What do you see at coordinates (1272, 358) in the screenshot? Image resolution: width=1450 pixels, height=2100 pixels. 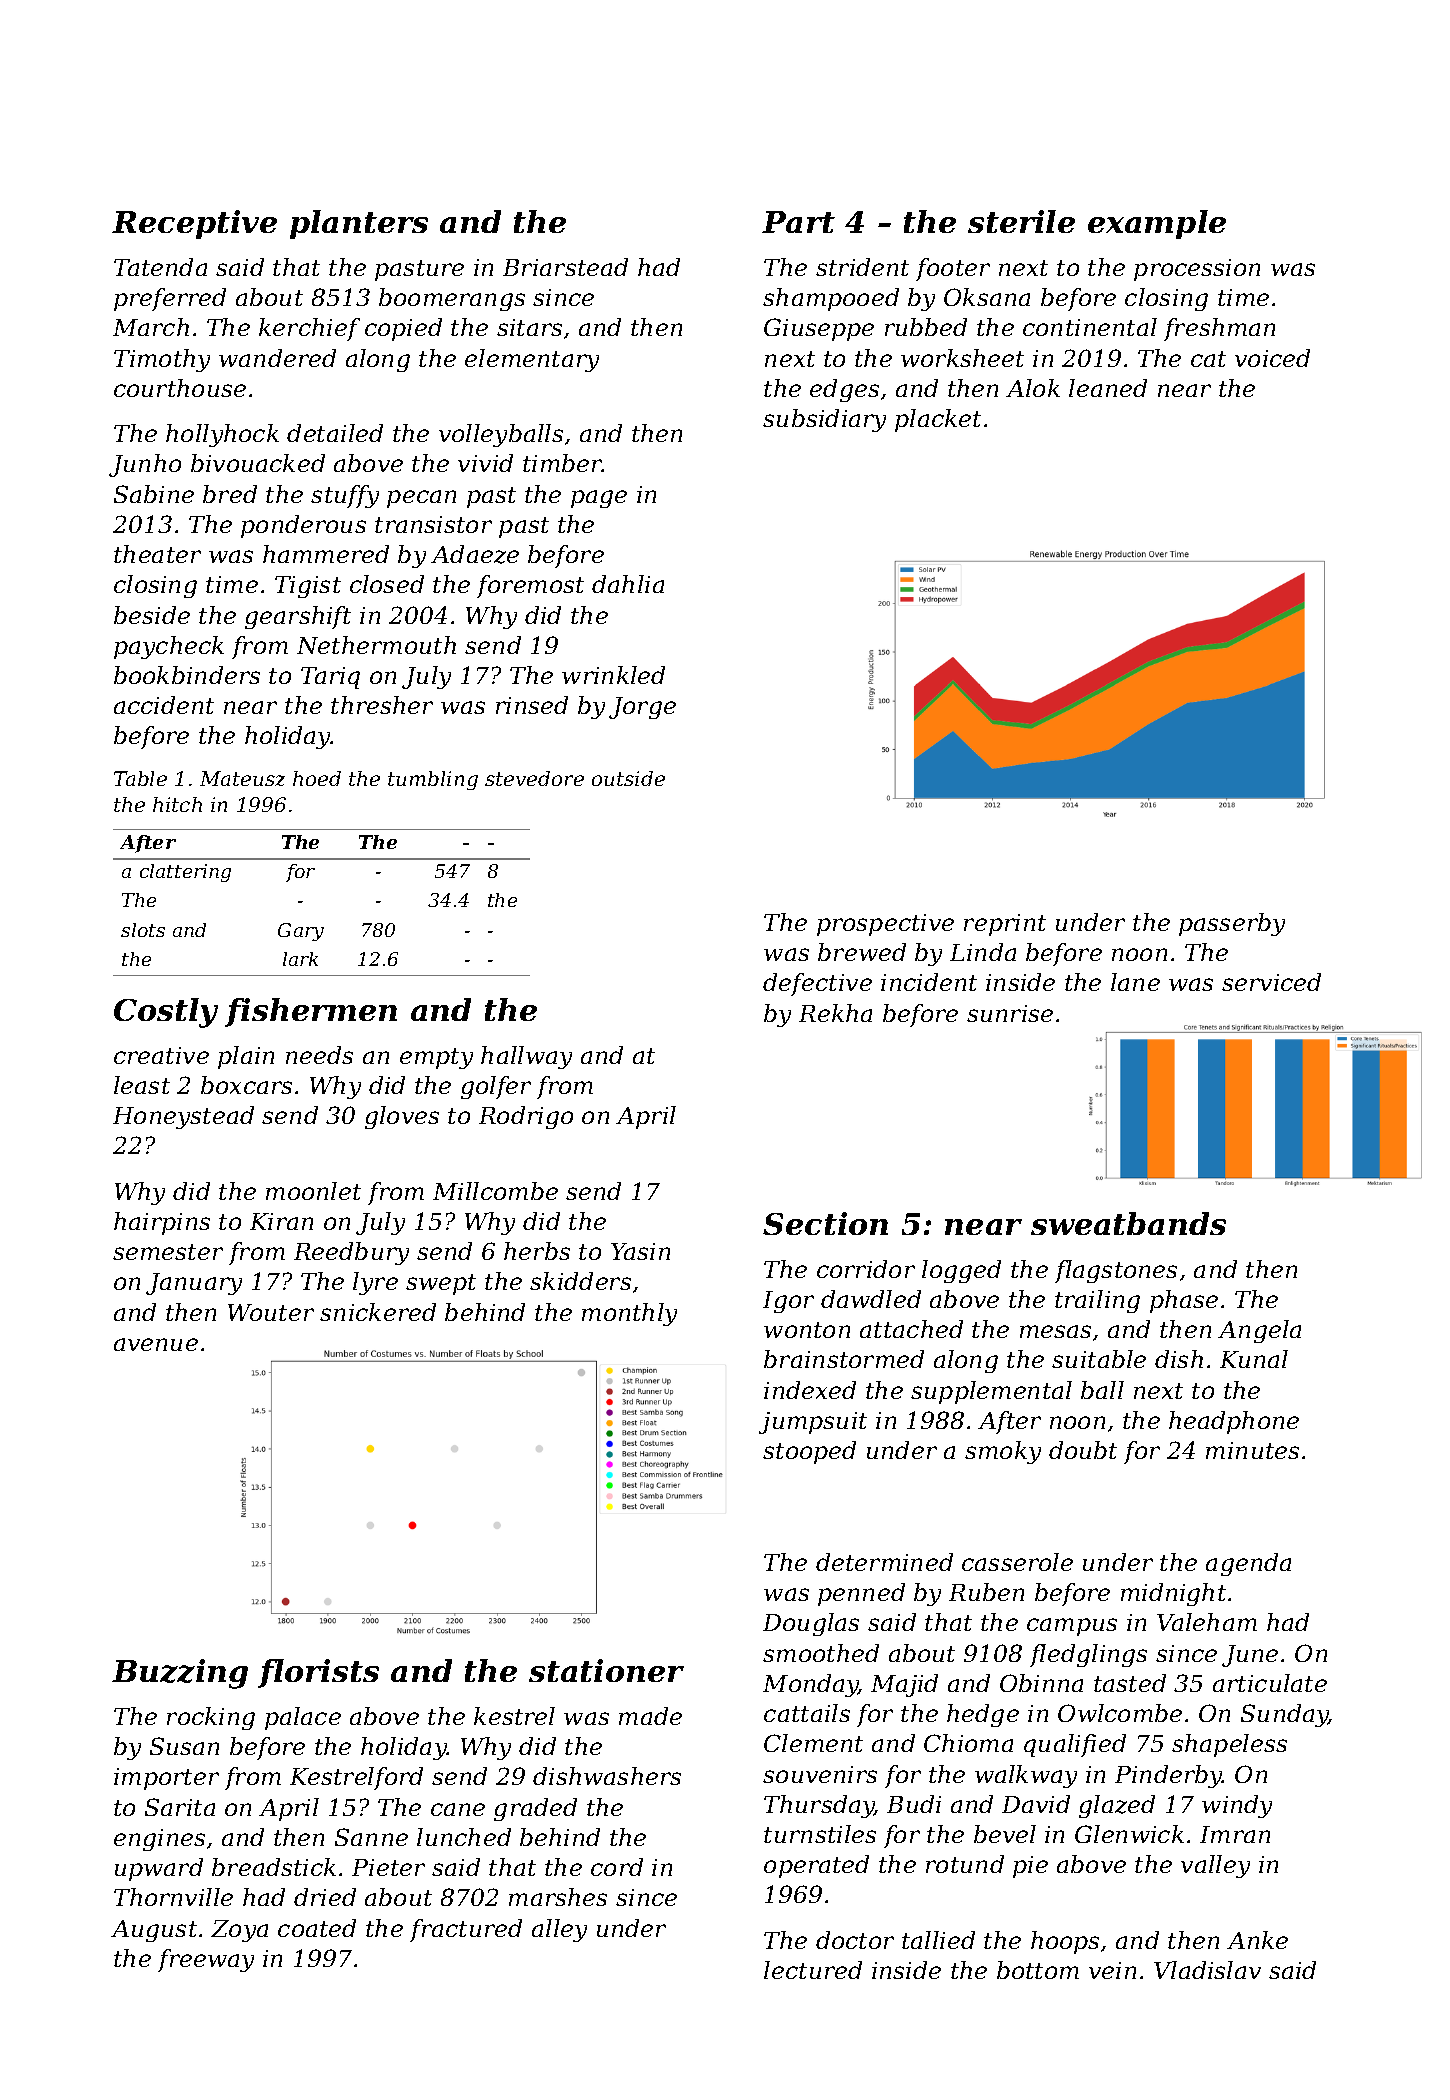 I see `voiced` at bounding box center [1272, 358].
